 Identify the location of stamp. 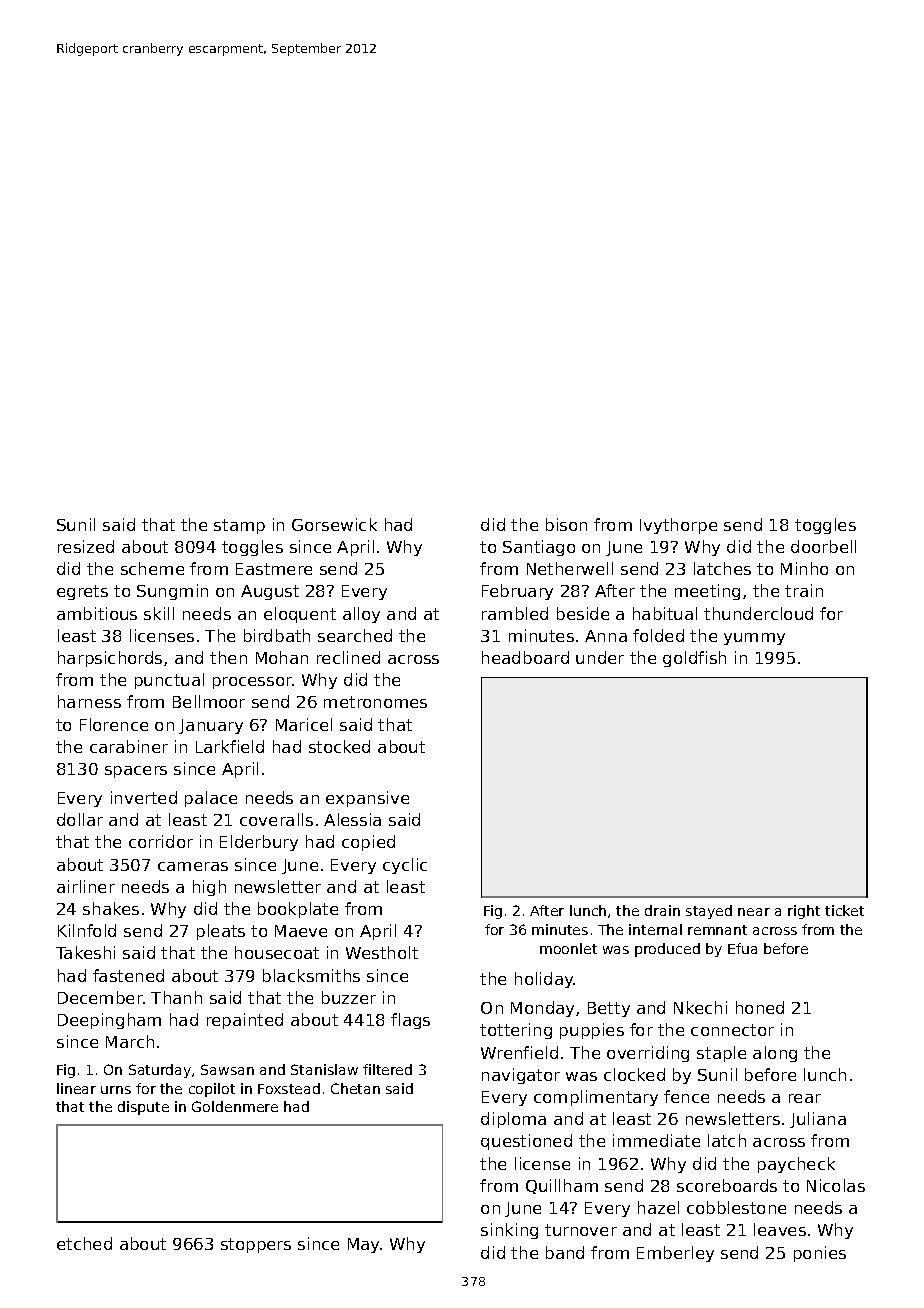
(239, 526).
